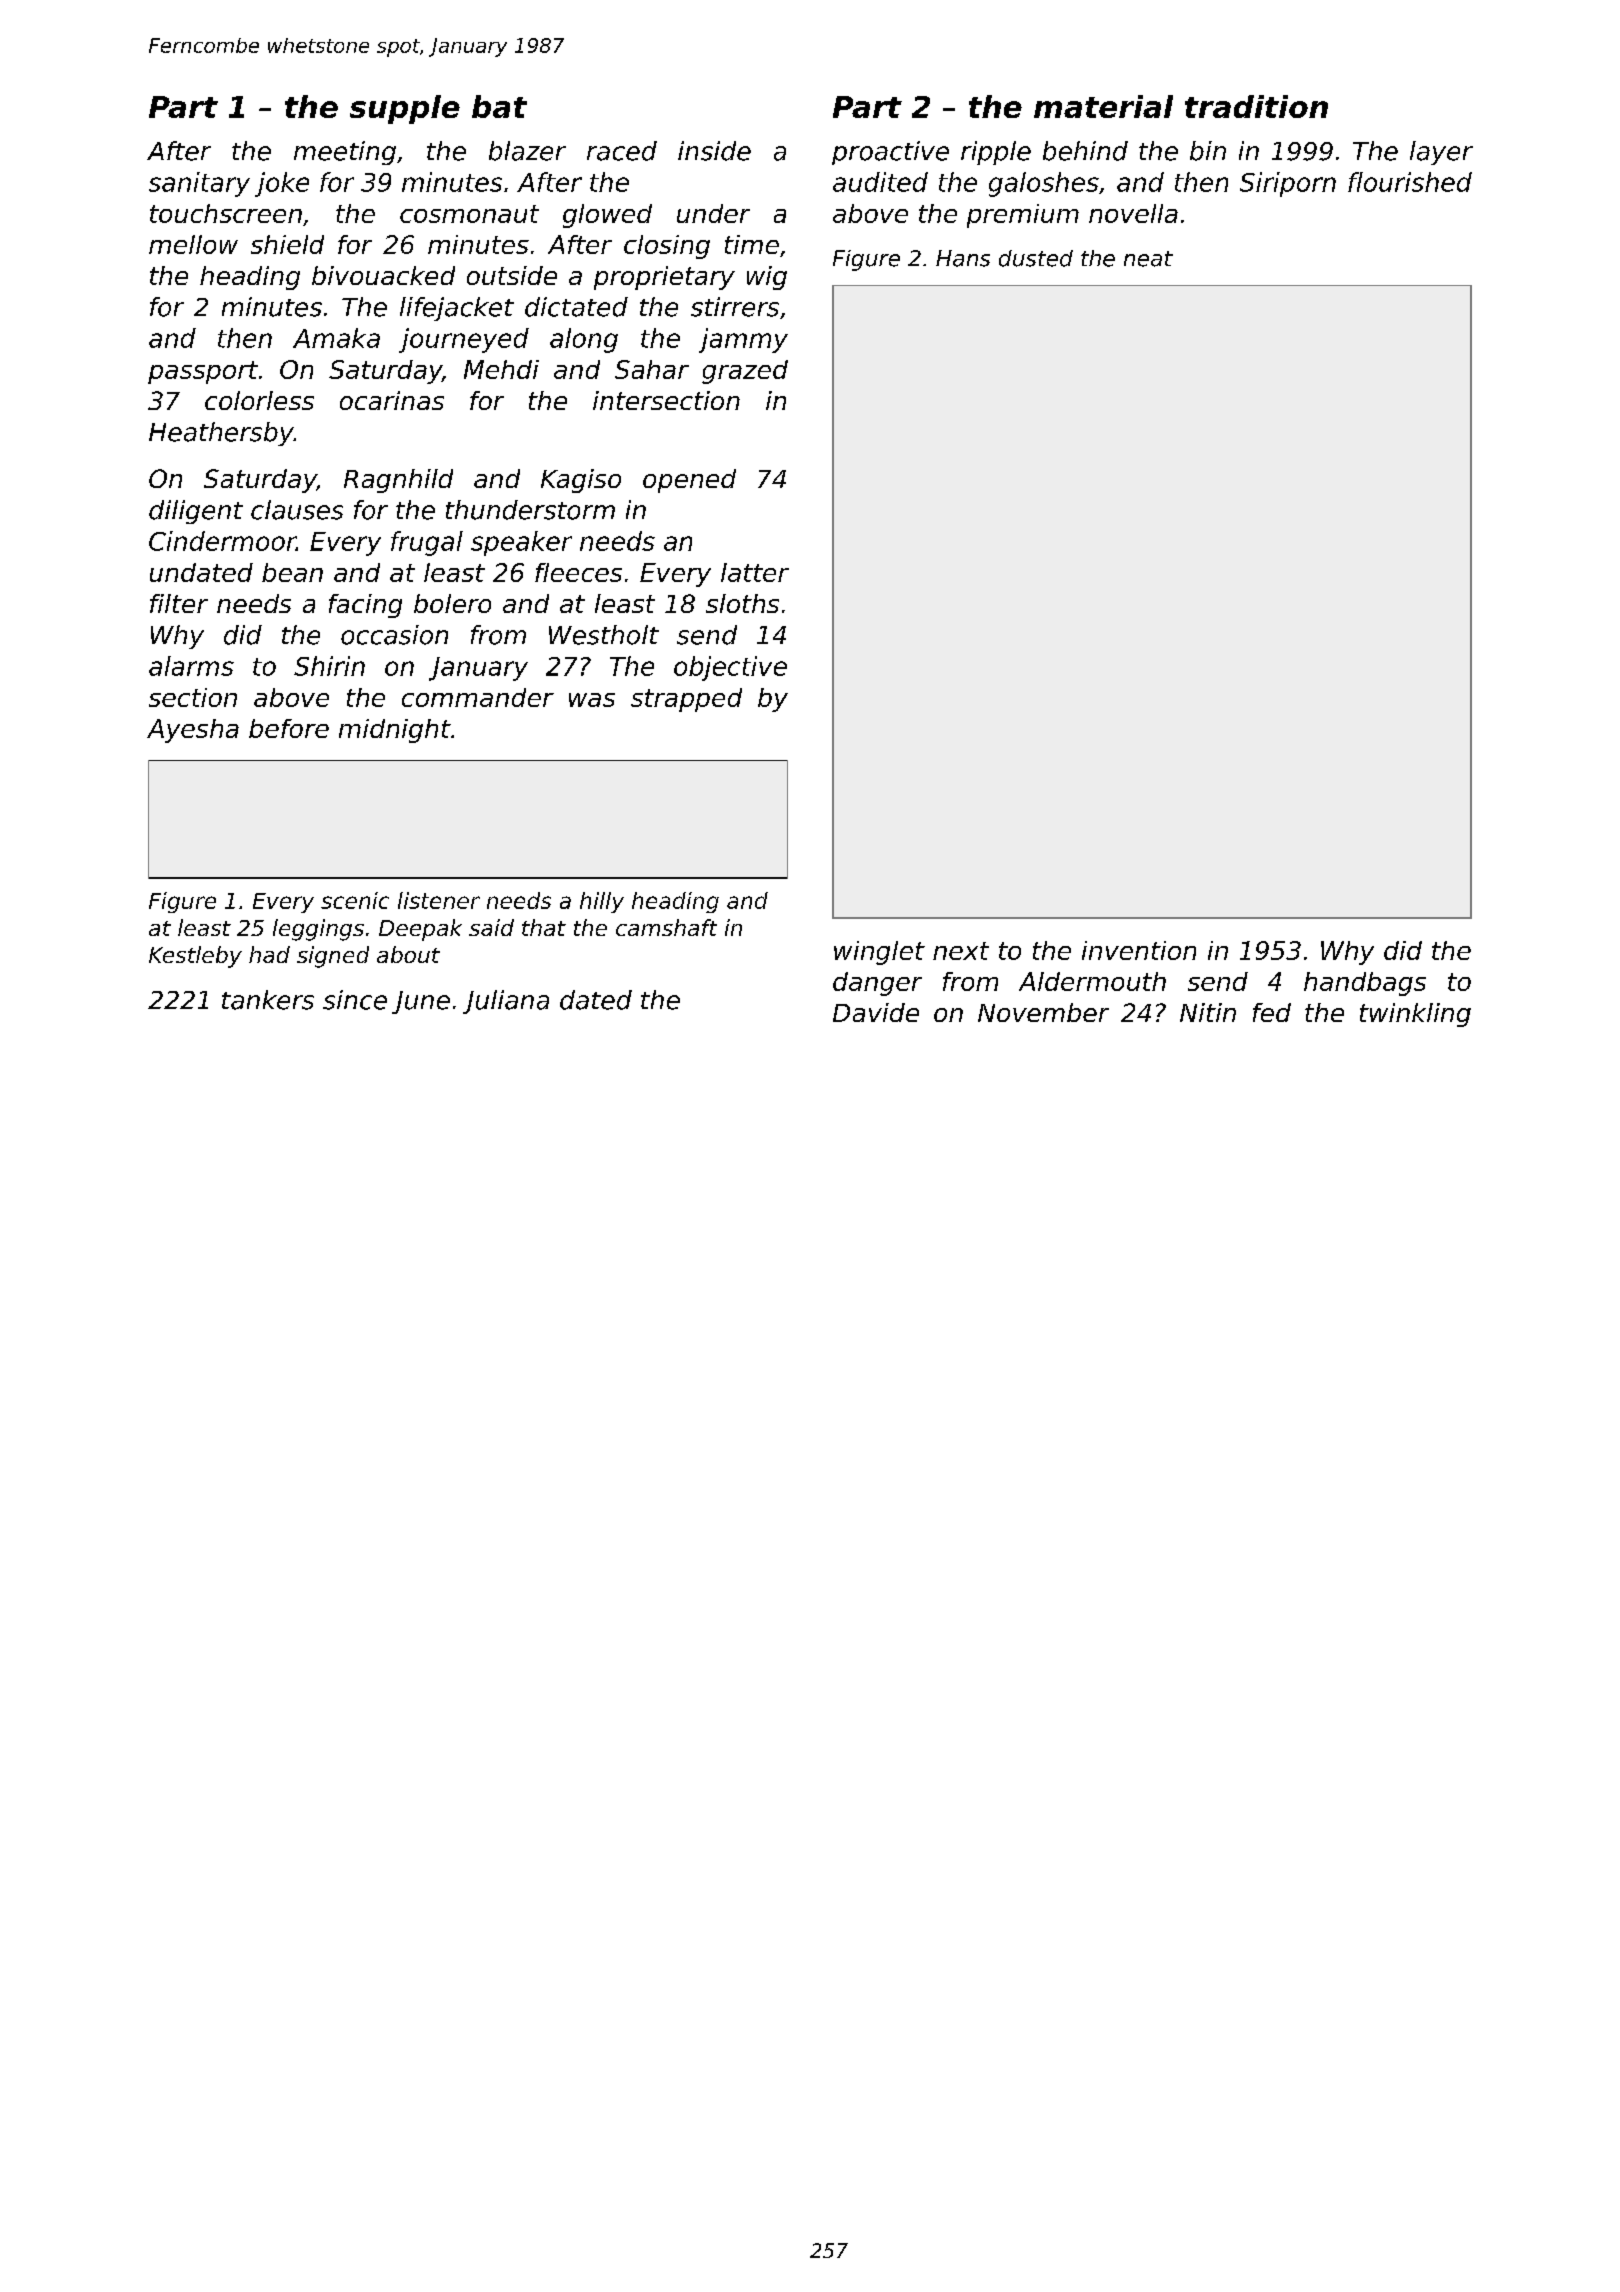 Image resolution: width=1620 pixels, height=2292 pixels. I want to click on lifejacket, so click(457, 309).
